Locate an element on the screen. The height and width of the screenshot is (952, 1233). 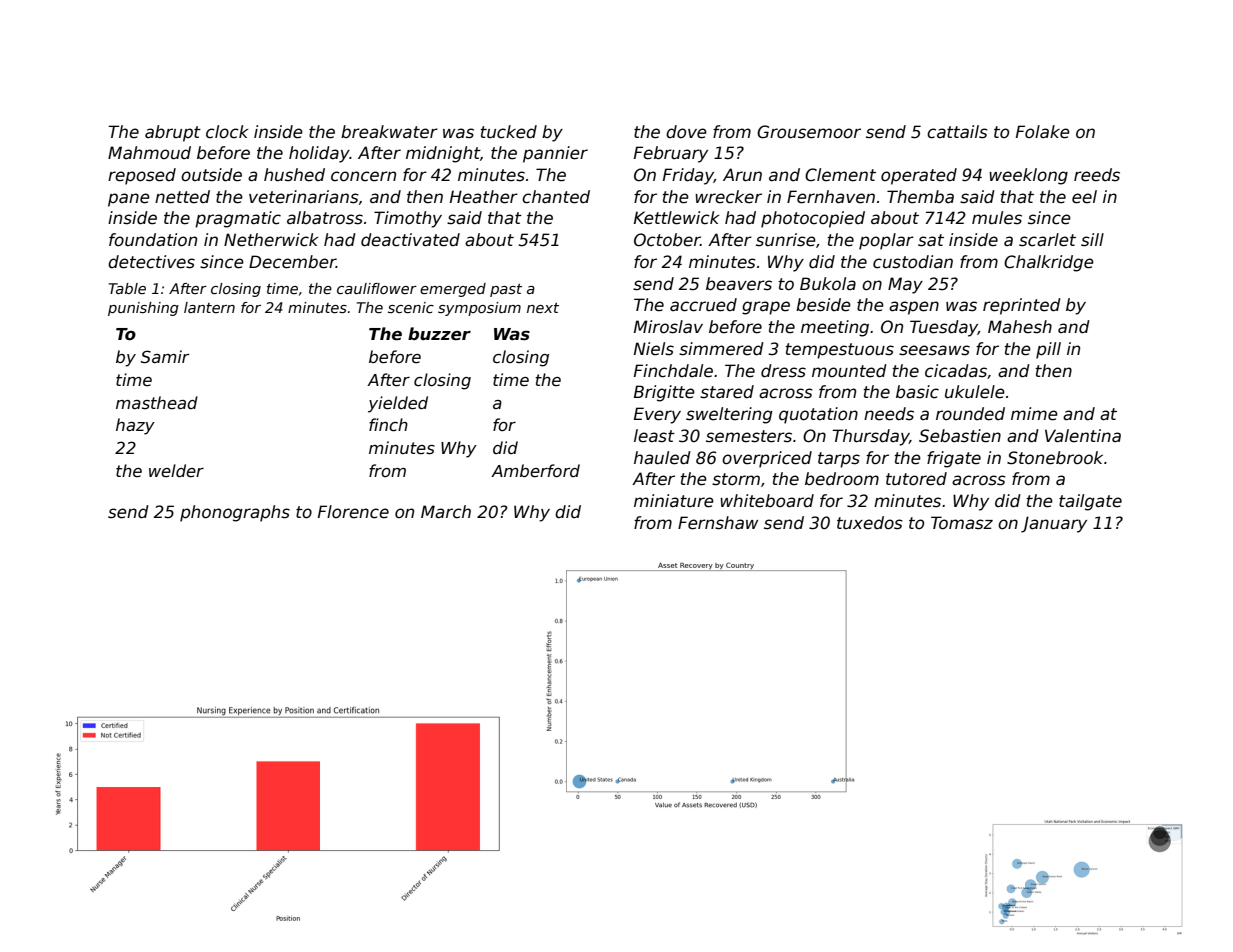
accrued is located at coordinates (703, 305).
